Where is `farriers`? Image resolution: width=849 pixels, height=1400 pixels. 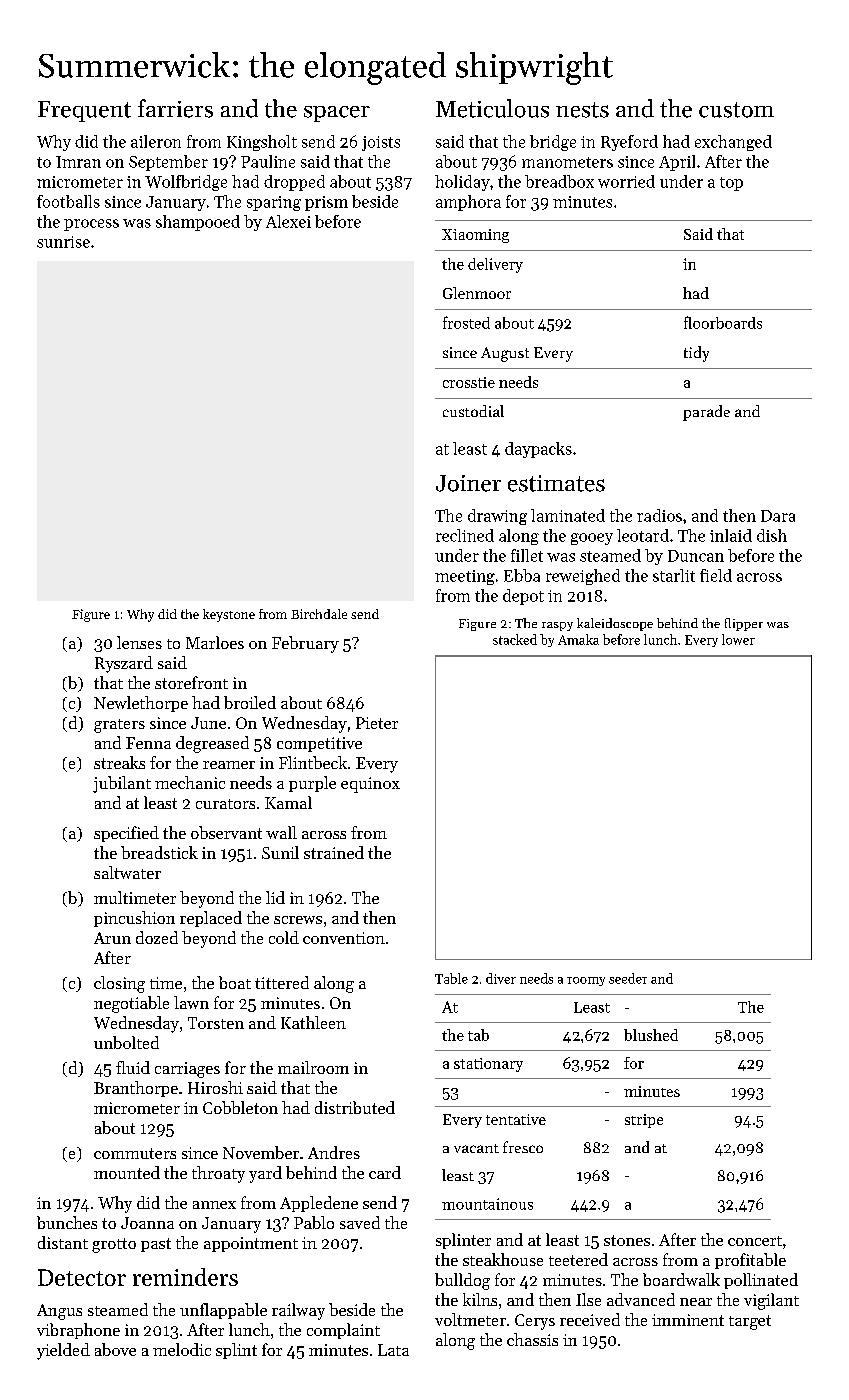
farriers is located at coordinates (175, 108).
